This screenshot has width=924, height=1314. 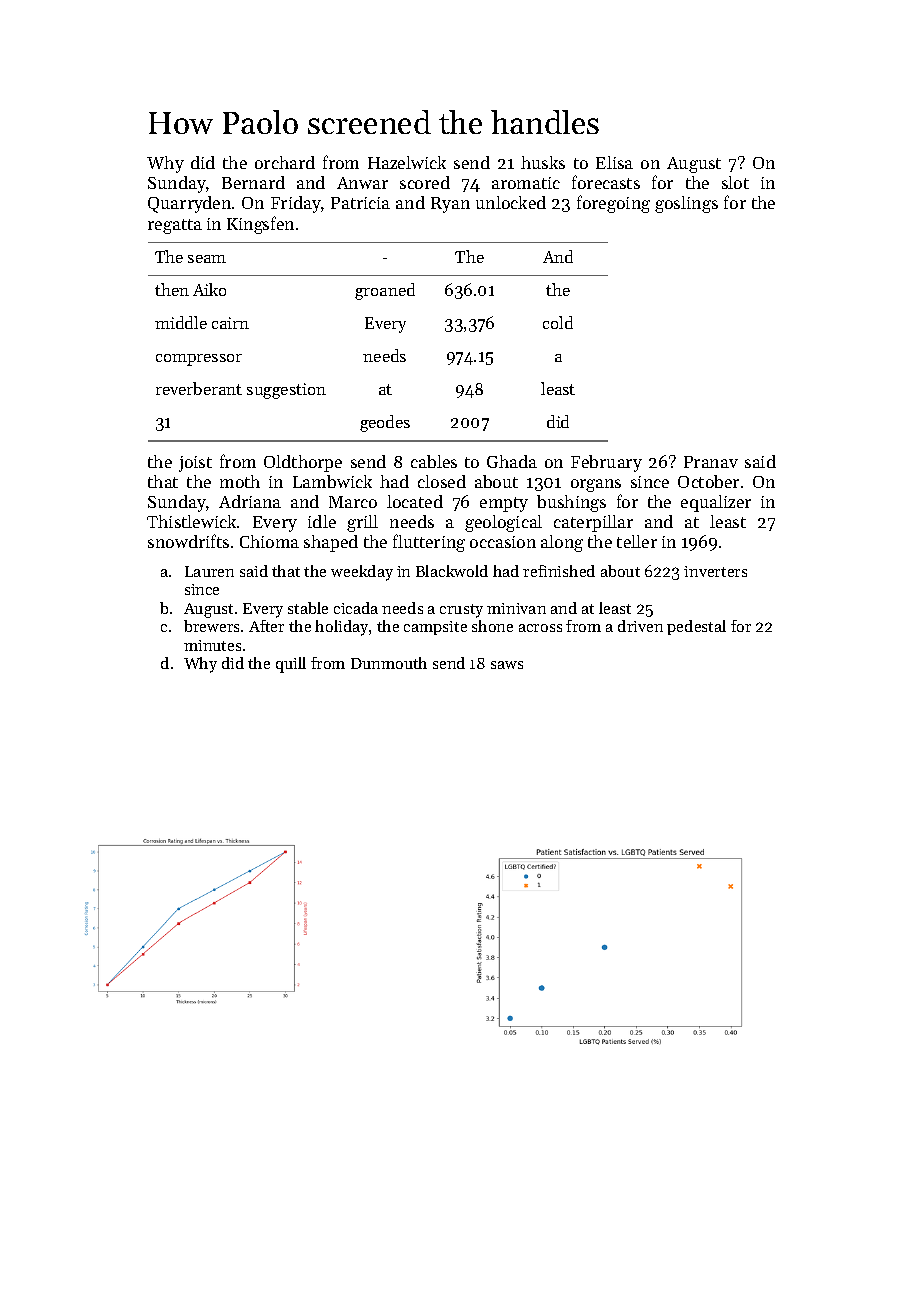 What do you see at coordinates (360, 203) in the screenshot?
I see `Patricia` at bounding box center [360, 203].
